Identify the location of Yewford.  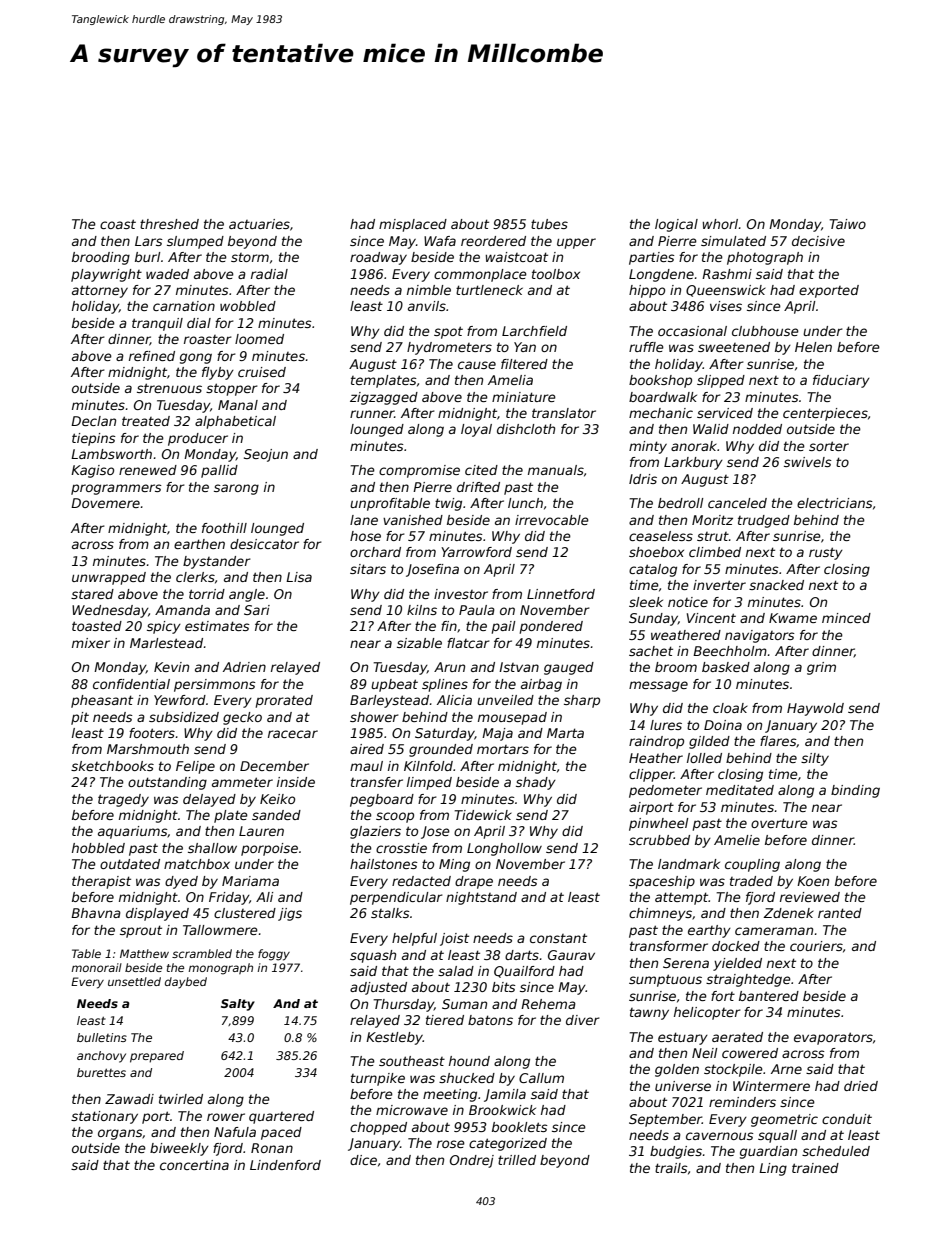
(180, 700).
